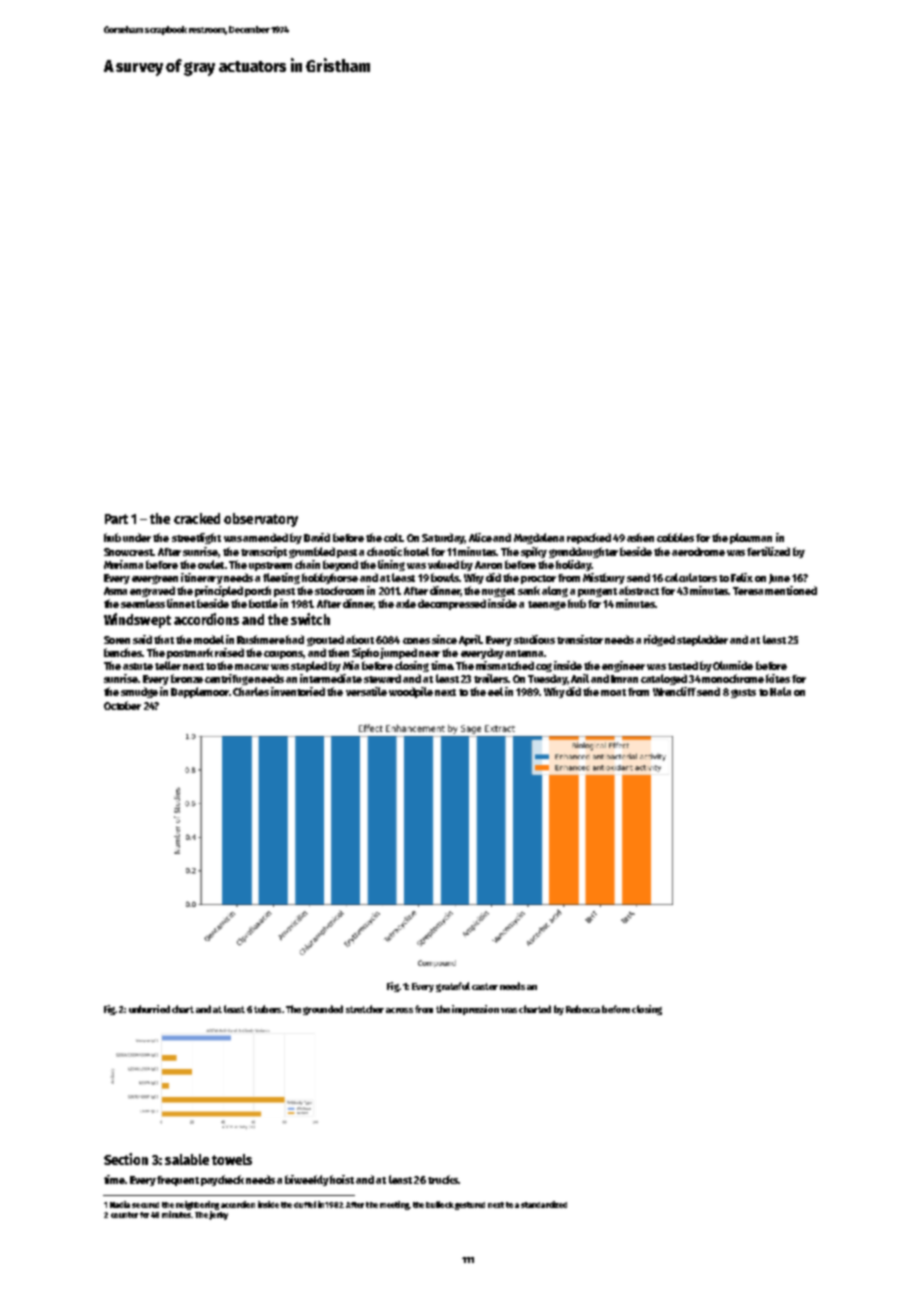 The width and height of the screenshot is (924, 1308). Describe the element at coordinates (126, 1159) in the screenshot. I see `Section` at that location.
